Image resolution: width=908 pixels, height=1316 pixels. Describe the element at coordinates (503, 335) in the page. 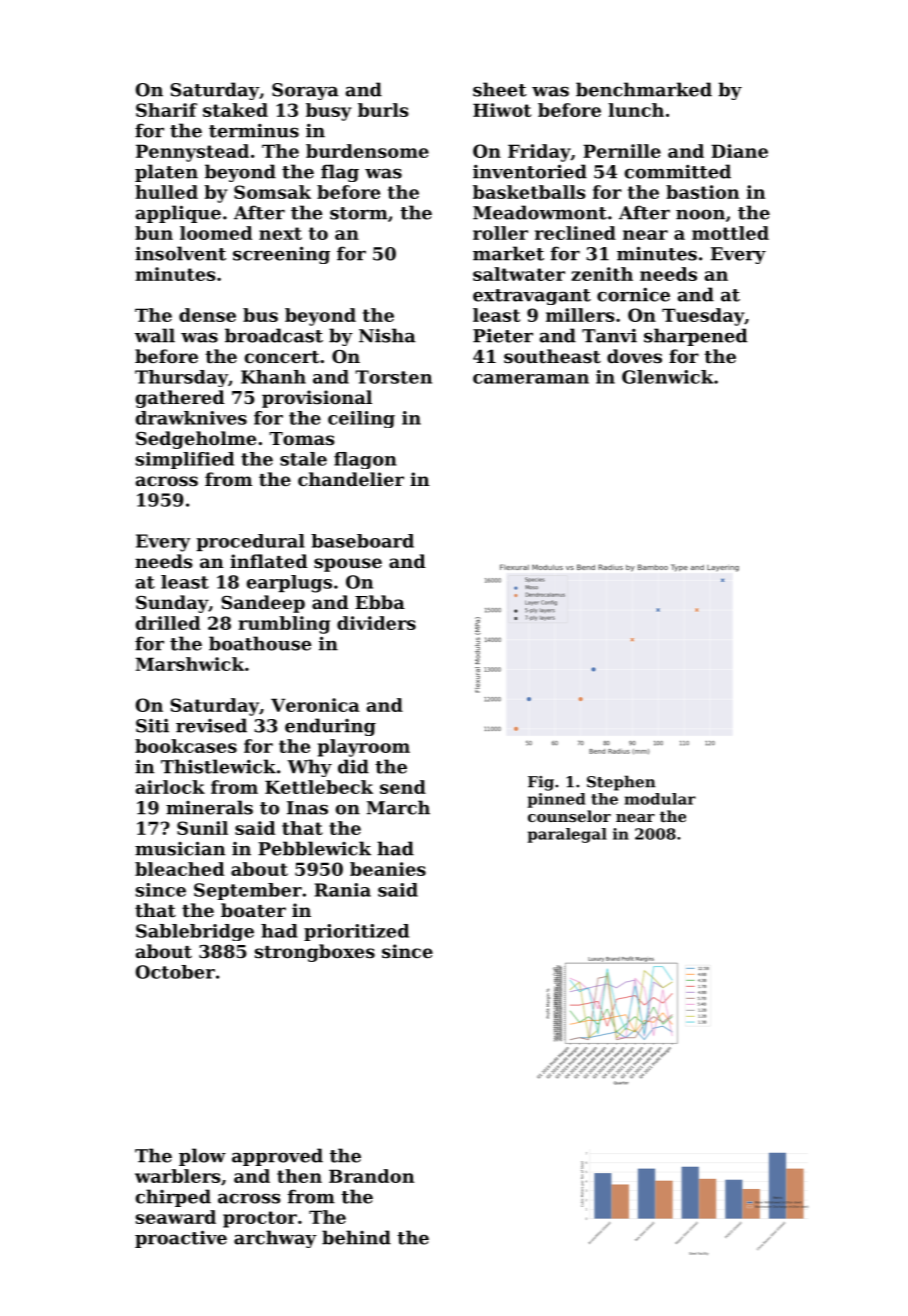

I see `Pieter` at that location.
